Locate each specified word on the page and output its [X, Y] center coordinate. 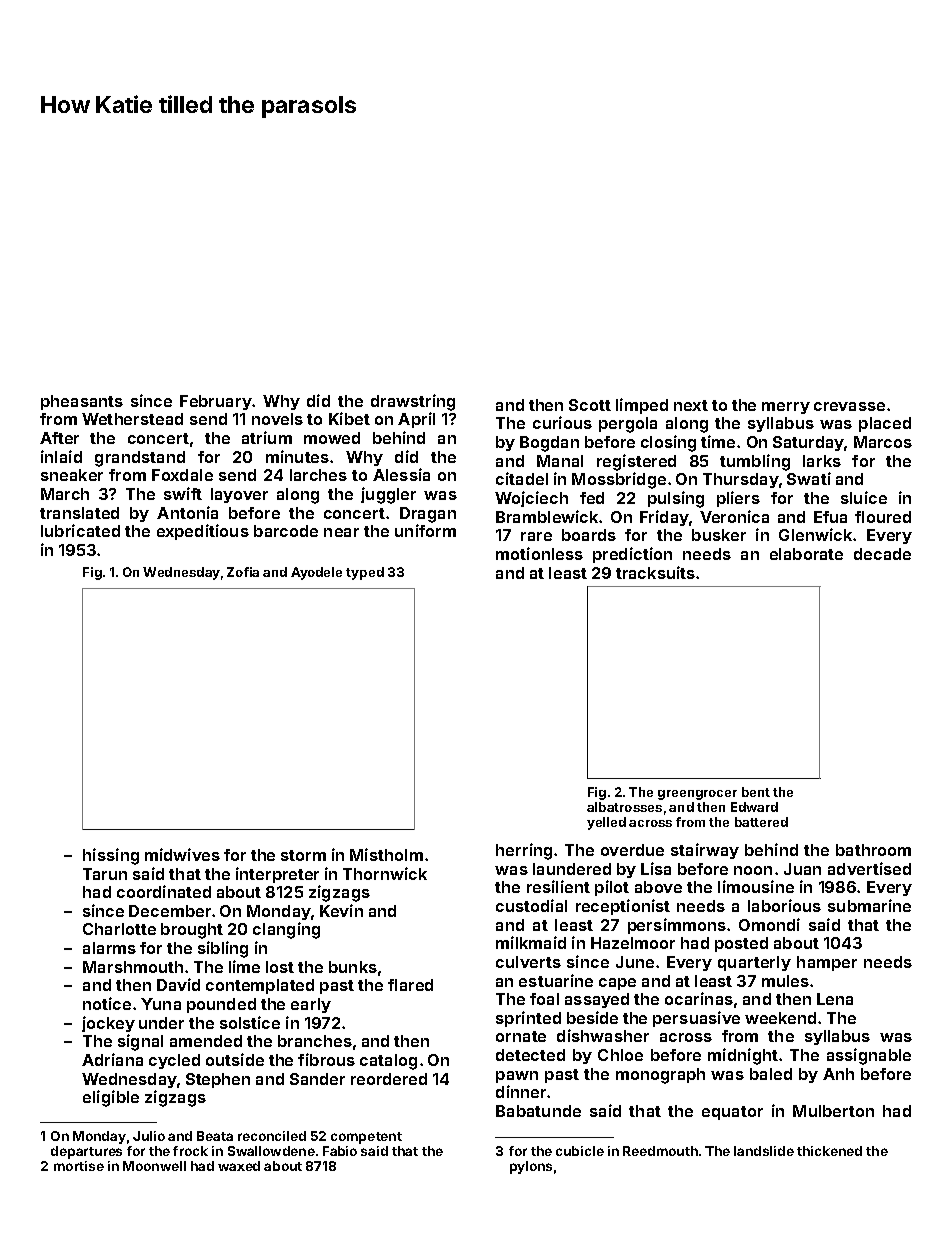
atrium [267, 437]
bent [756, 792]
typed [365, 573]
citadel [522, 478]
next [691, 405]
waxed [239, 1166]
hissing [111, 856]
